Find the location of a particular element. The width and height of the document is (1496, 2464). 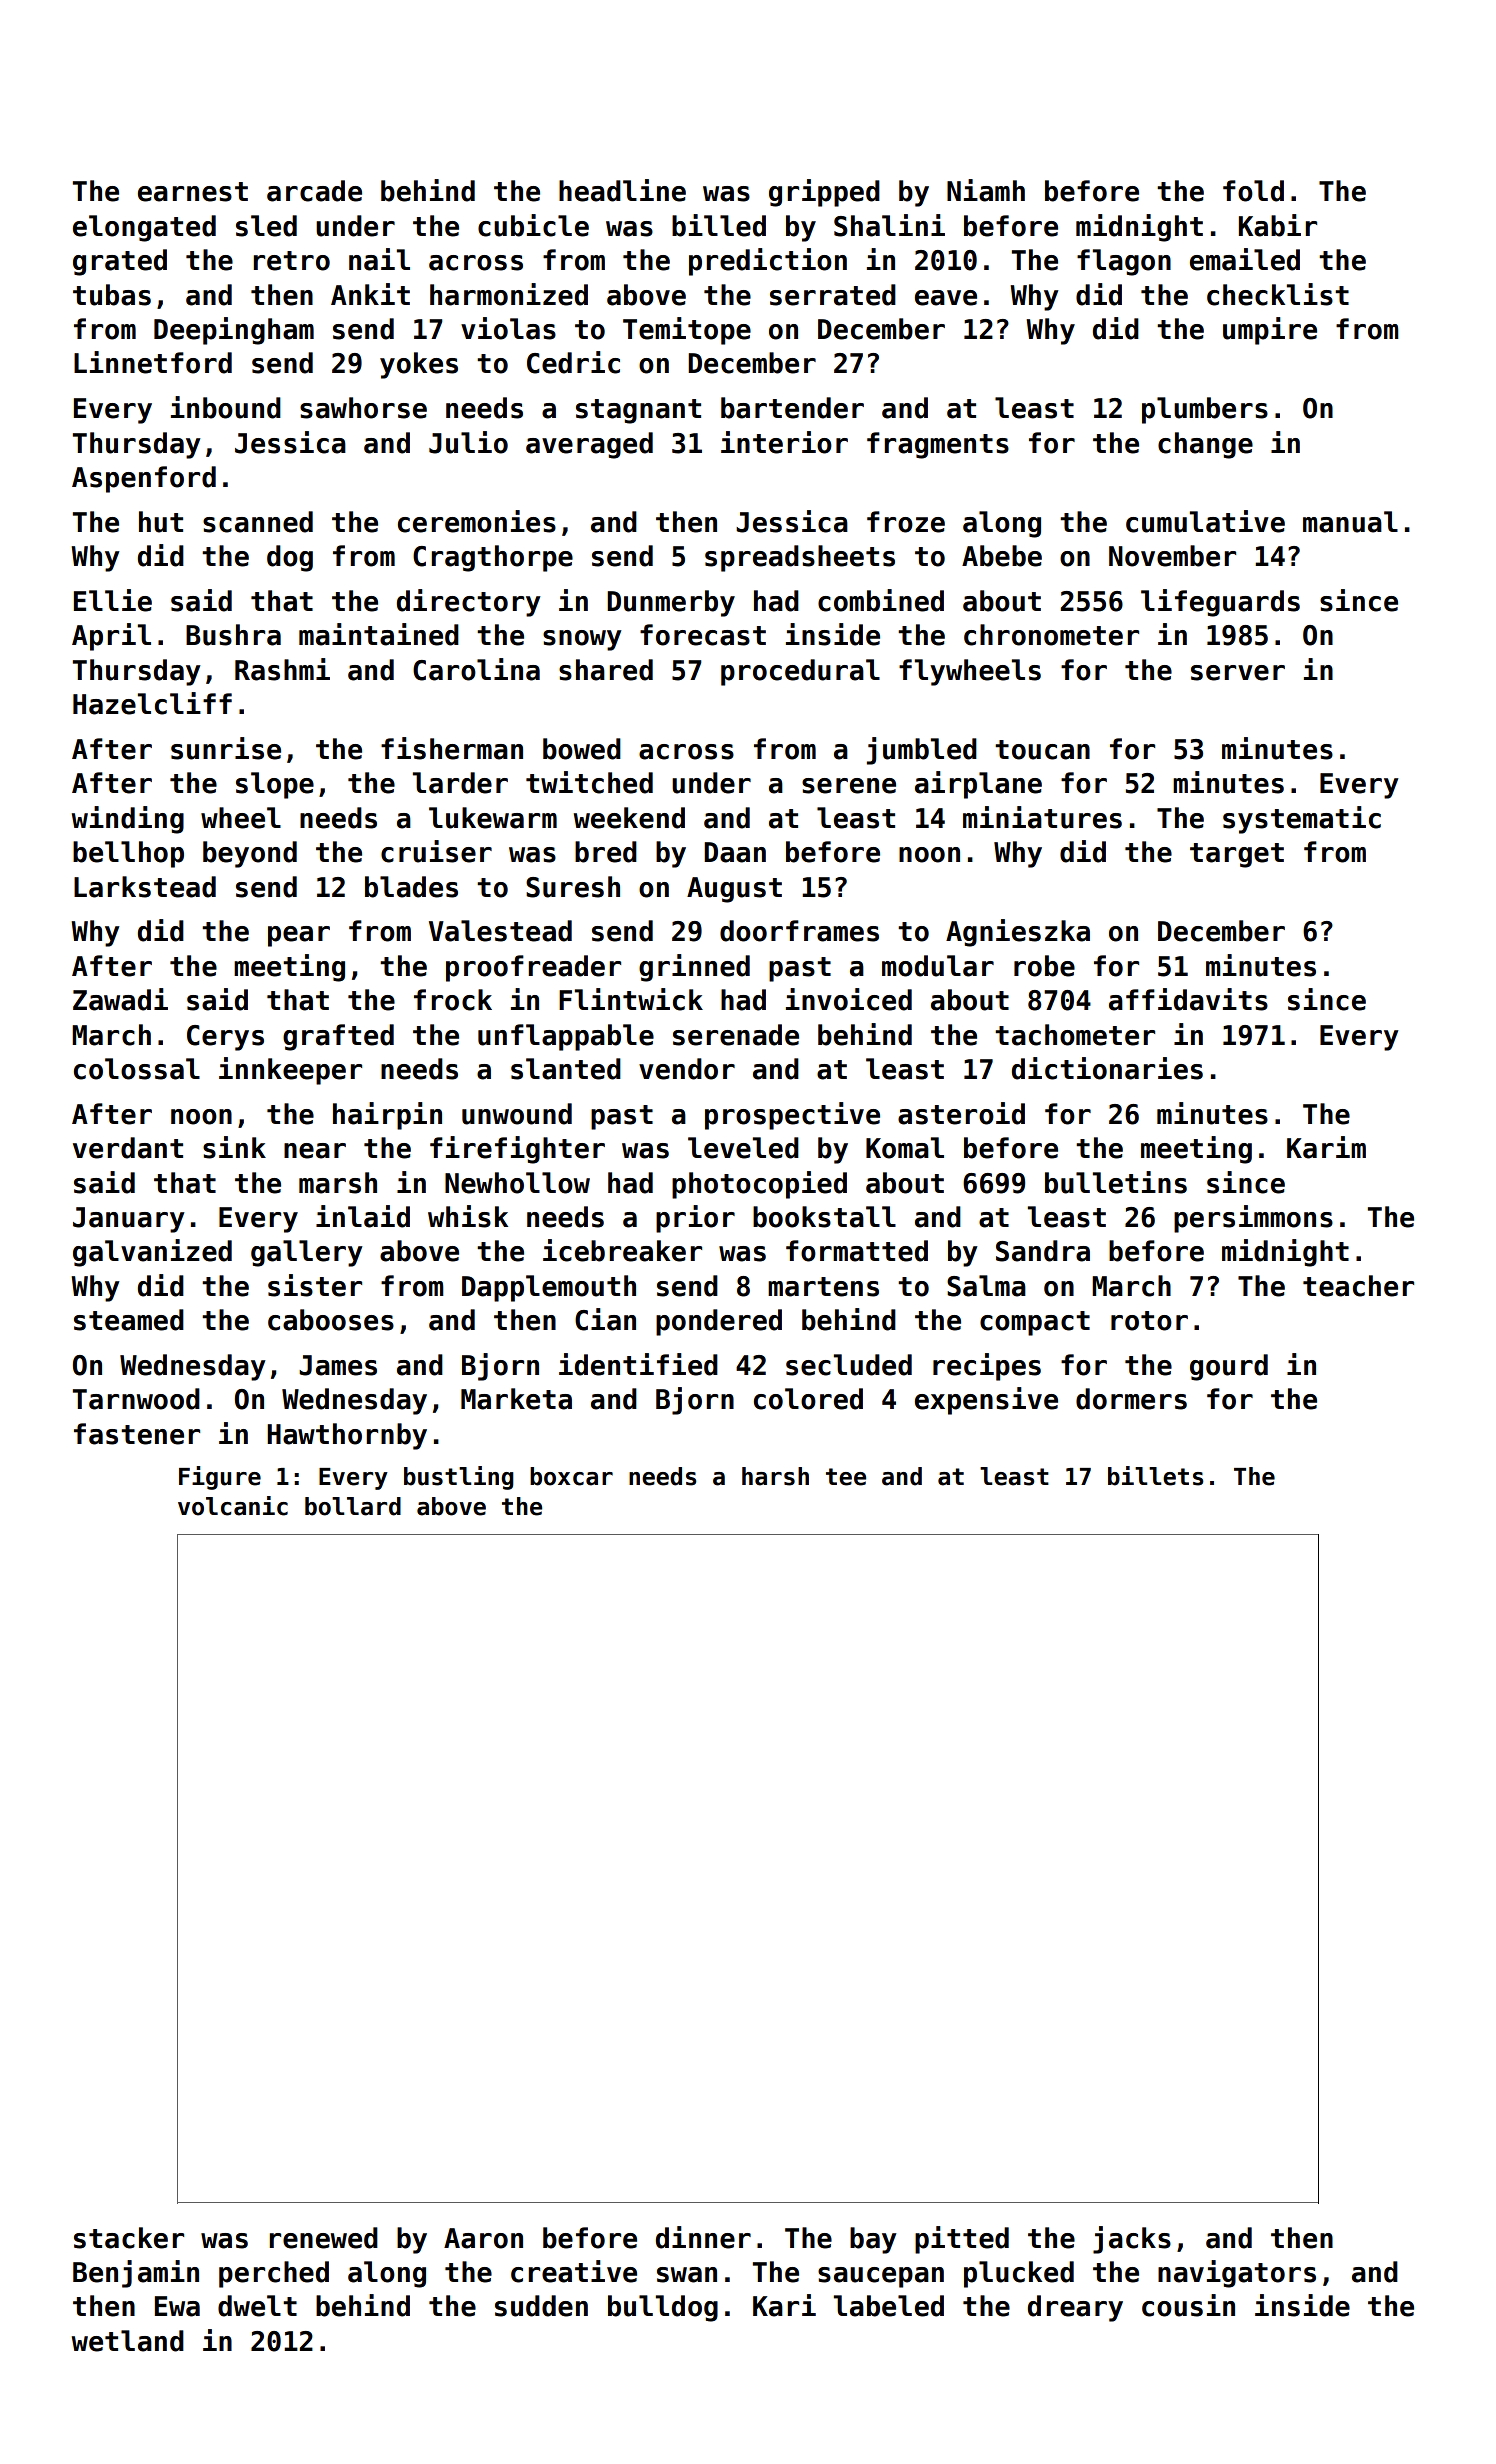

April is located at coordinates (111, 637).
